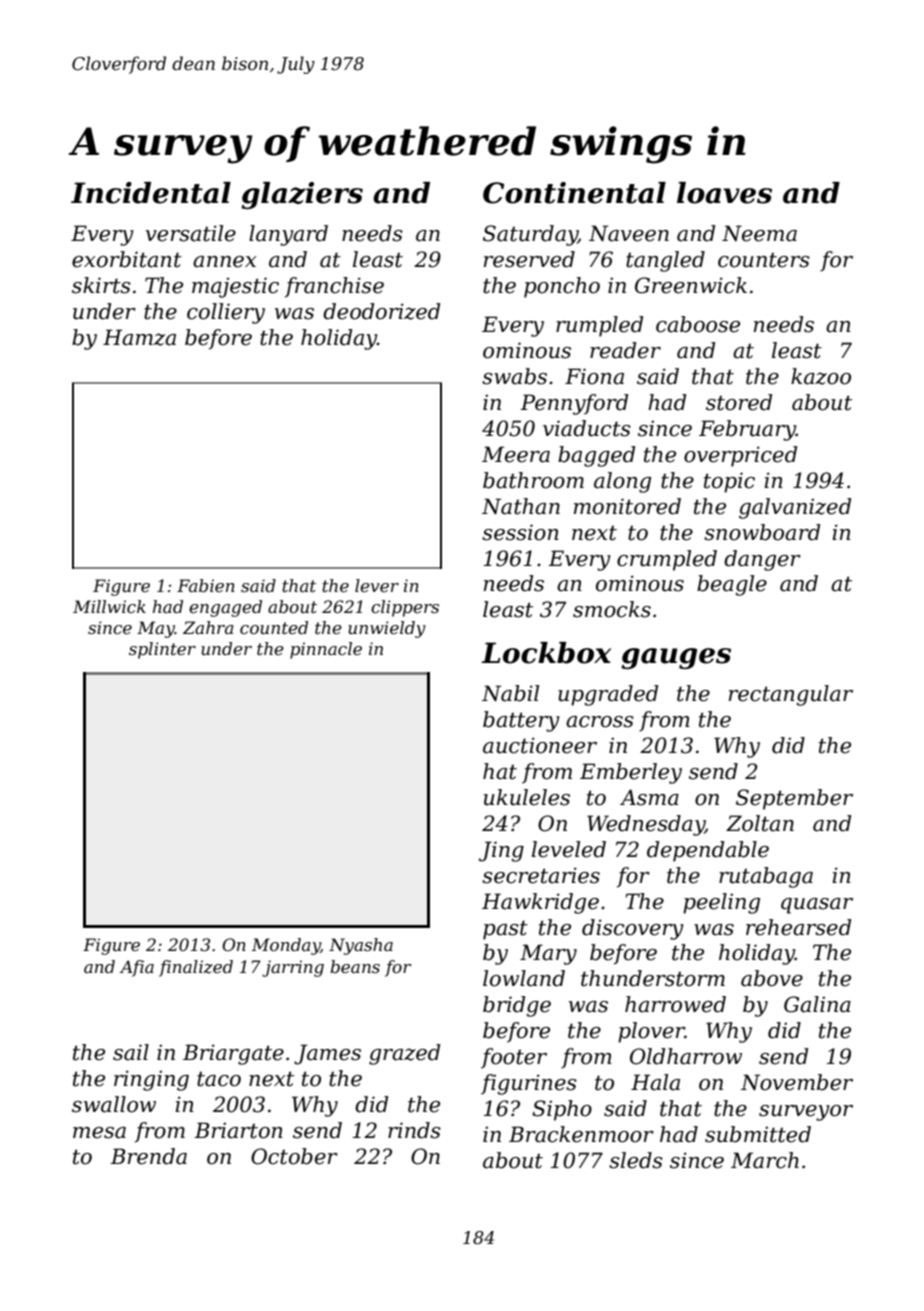  What do you see at coordinates (758, 1134) in the document?
I see `submitted` at bounding box center [758, 1134].
